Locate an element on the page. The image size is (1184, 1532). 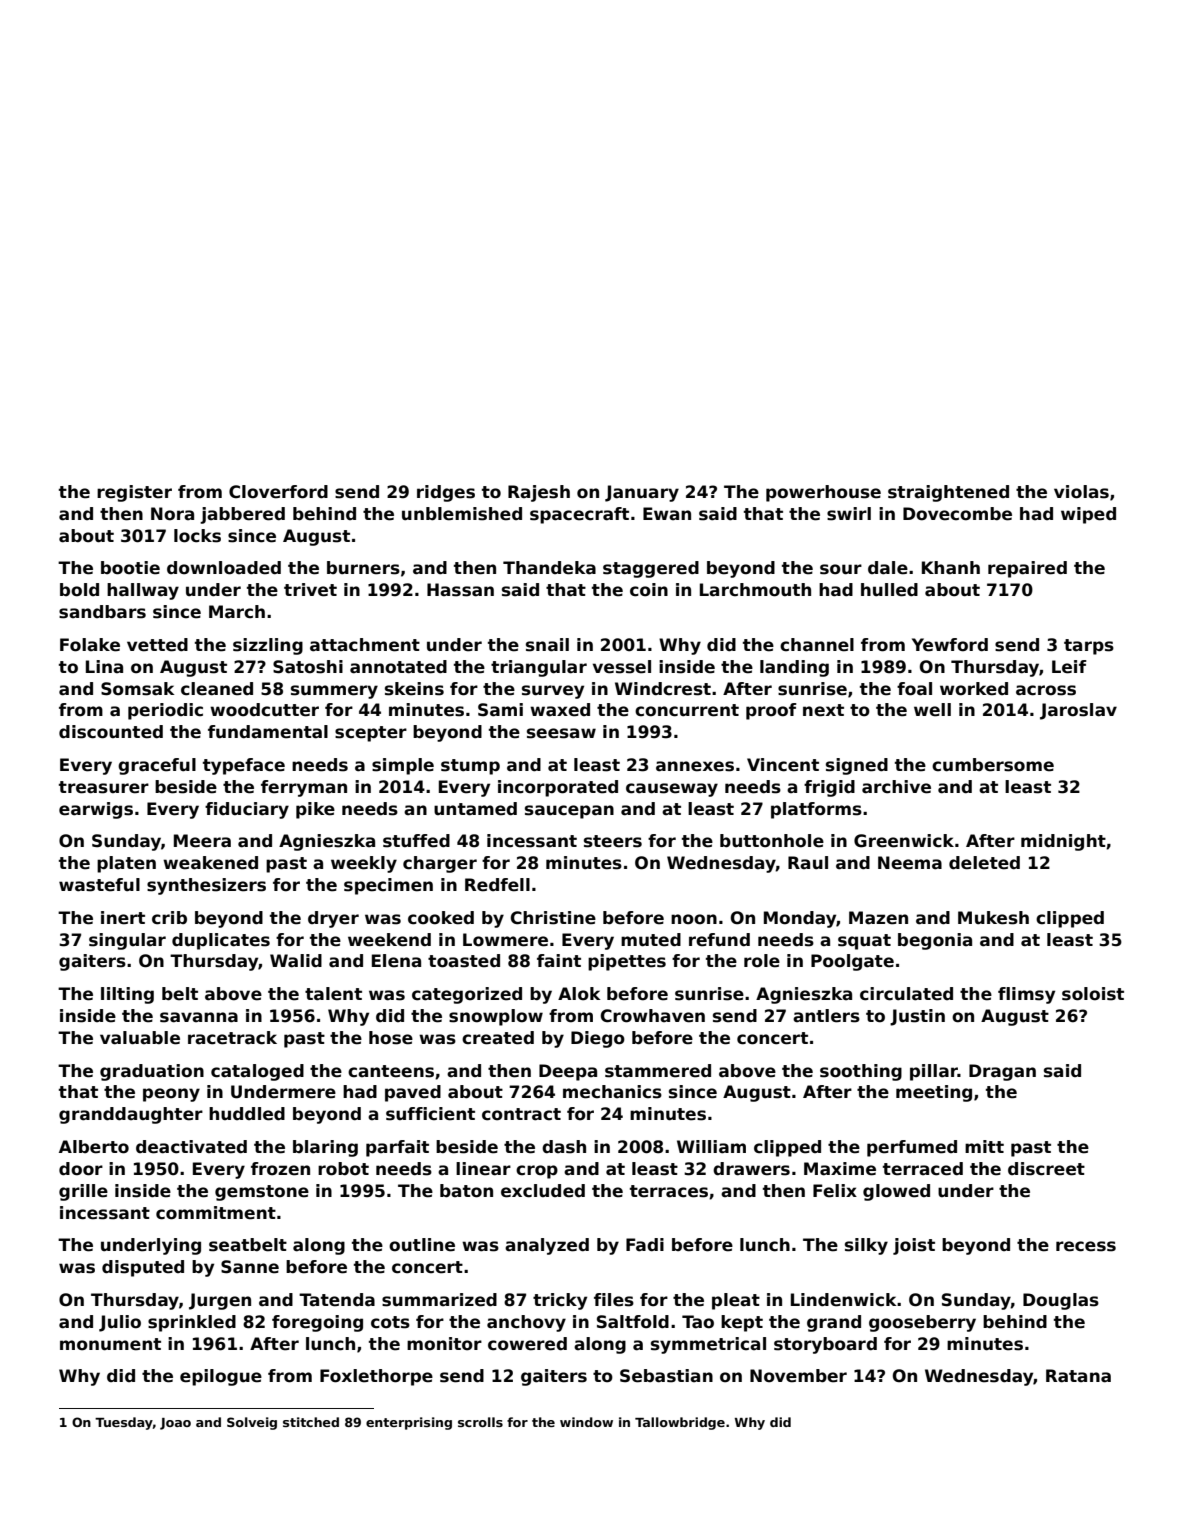
Dovecombe is located at coordinates (957, 514).
